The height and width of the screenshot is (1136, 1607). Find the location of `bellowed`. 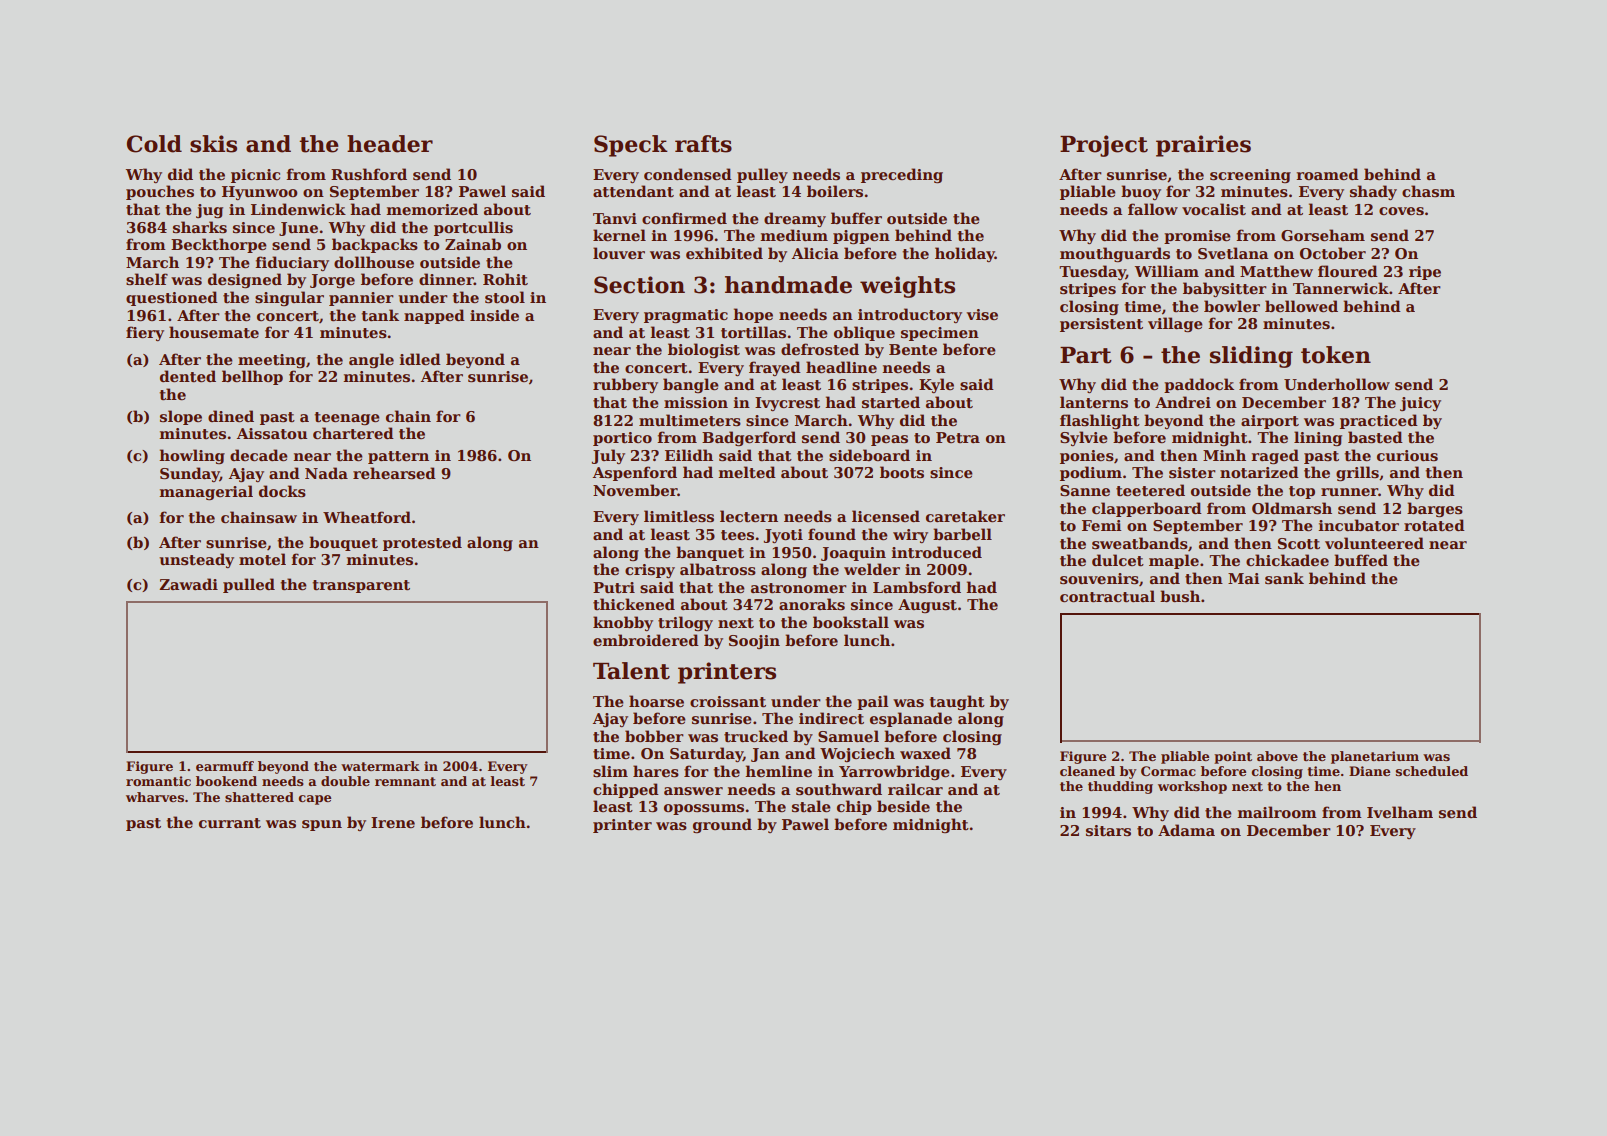

bellowed is located at coordinates (1301, 306).
